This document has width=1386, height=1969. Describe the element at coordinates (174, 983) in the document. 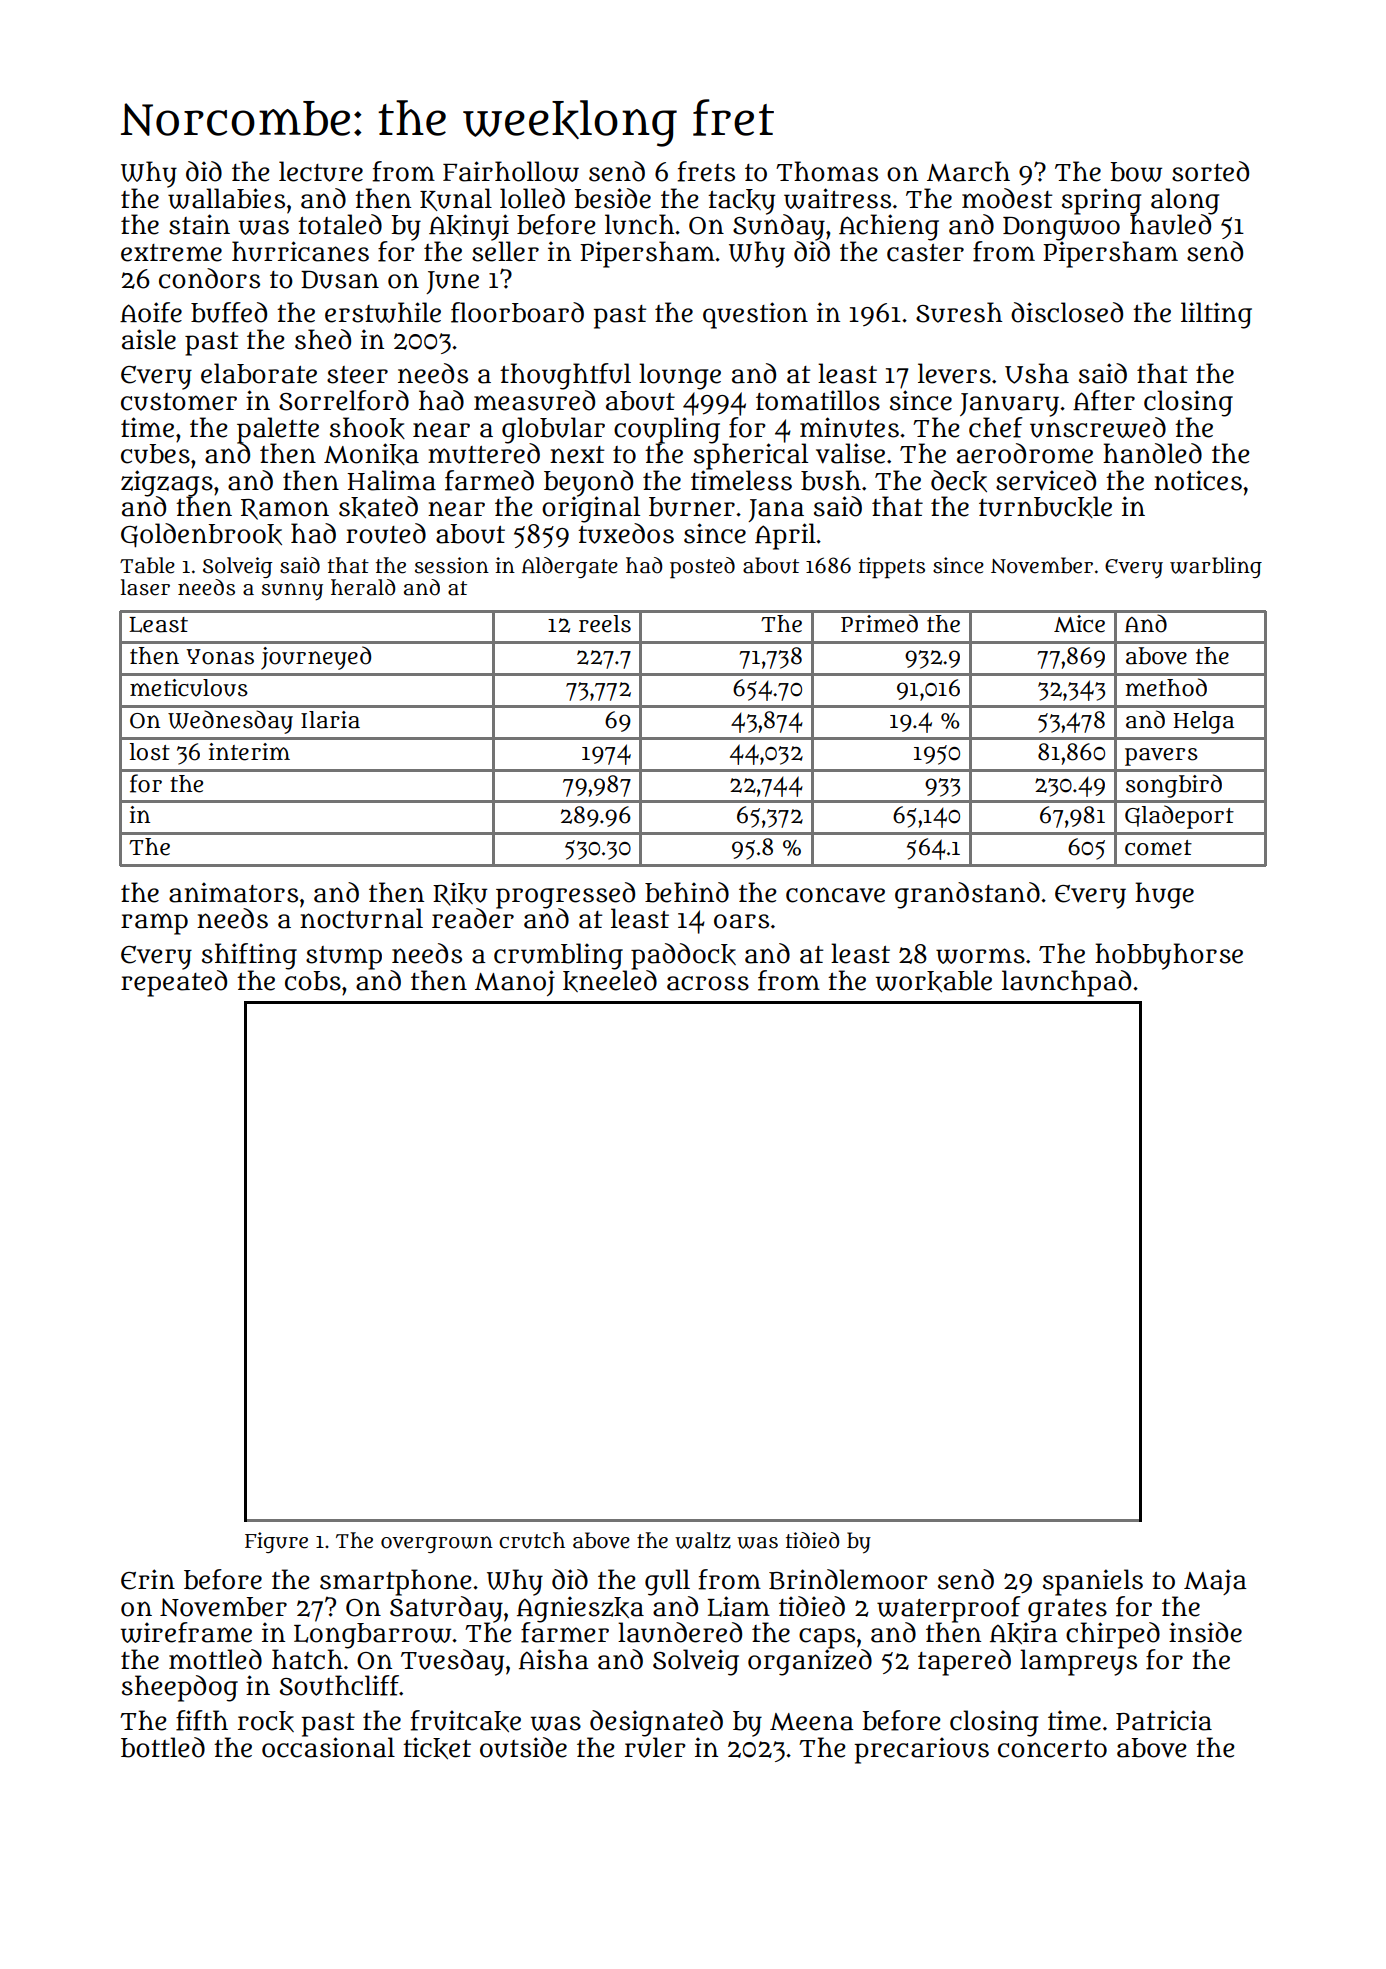

I see `repeated` at that location.
